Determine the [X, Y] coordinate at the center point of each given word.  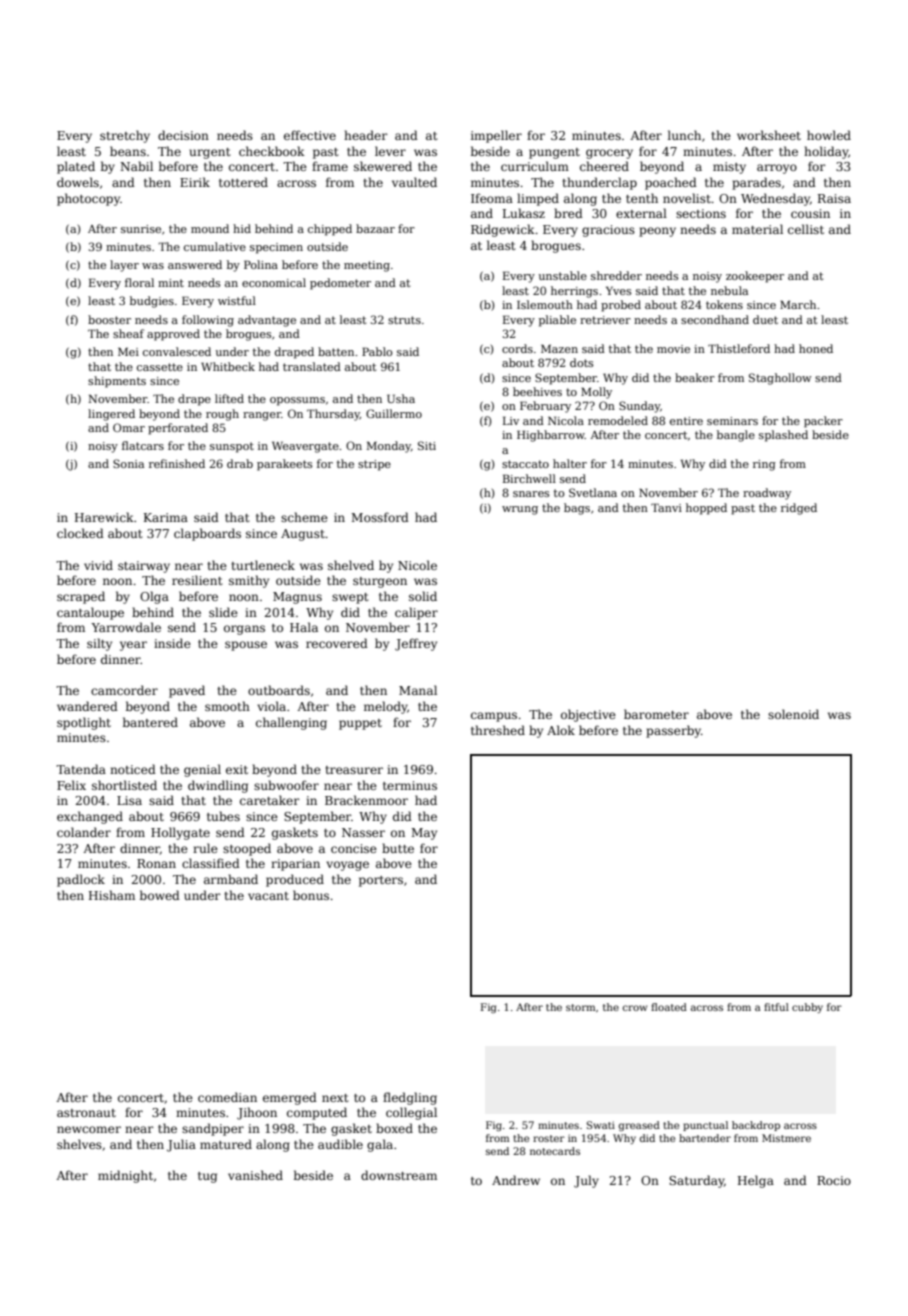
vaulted [414, 182]
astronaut [86, 1113]
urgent [210, 153]
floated [669, 1007]
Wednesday [775, 199]
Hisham [112, 895]
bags [577, 509]
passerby [673, 731]
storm [580, 1007]
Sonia [128, 463]
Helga [756, 1181]
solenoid [793, 714]
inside [172, 643]
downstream [399, 1175]
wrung [520, 510]
